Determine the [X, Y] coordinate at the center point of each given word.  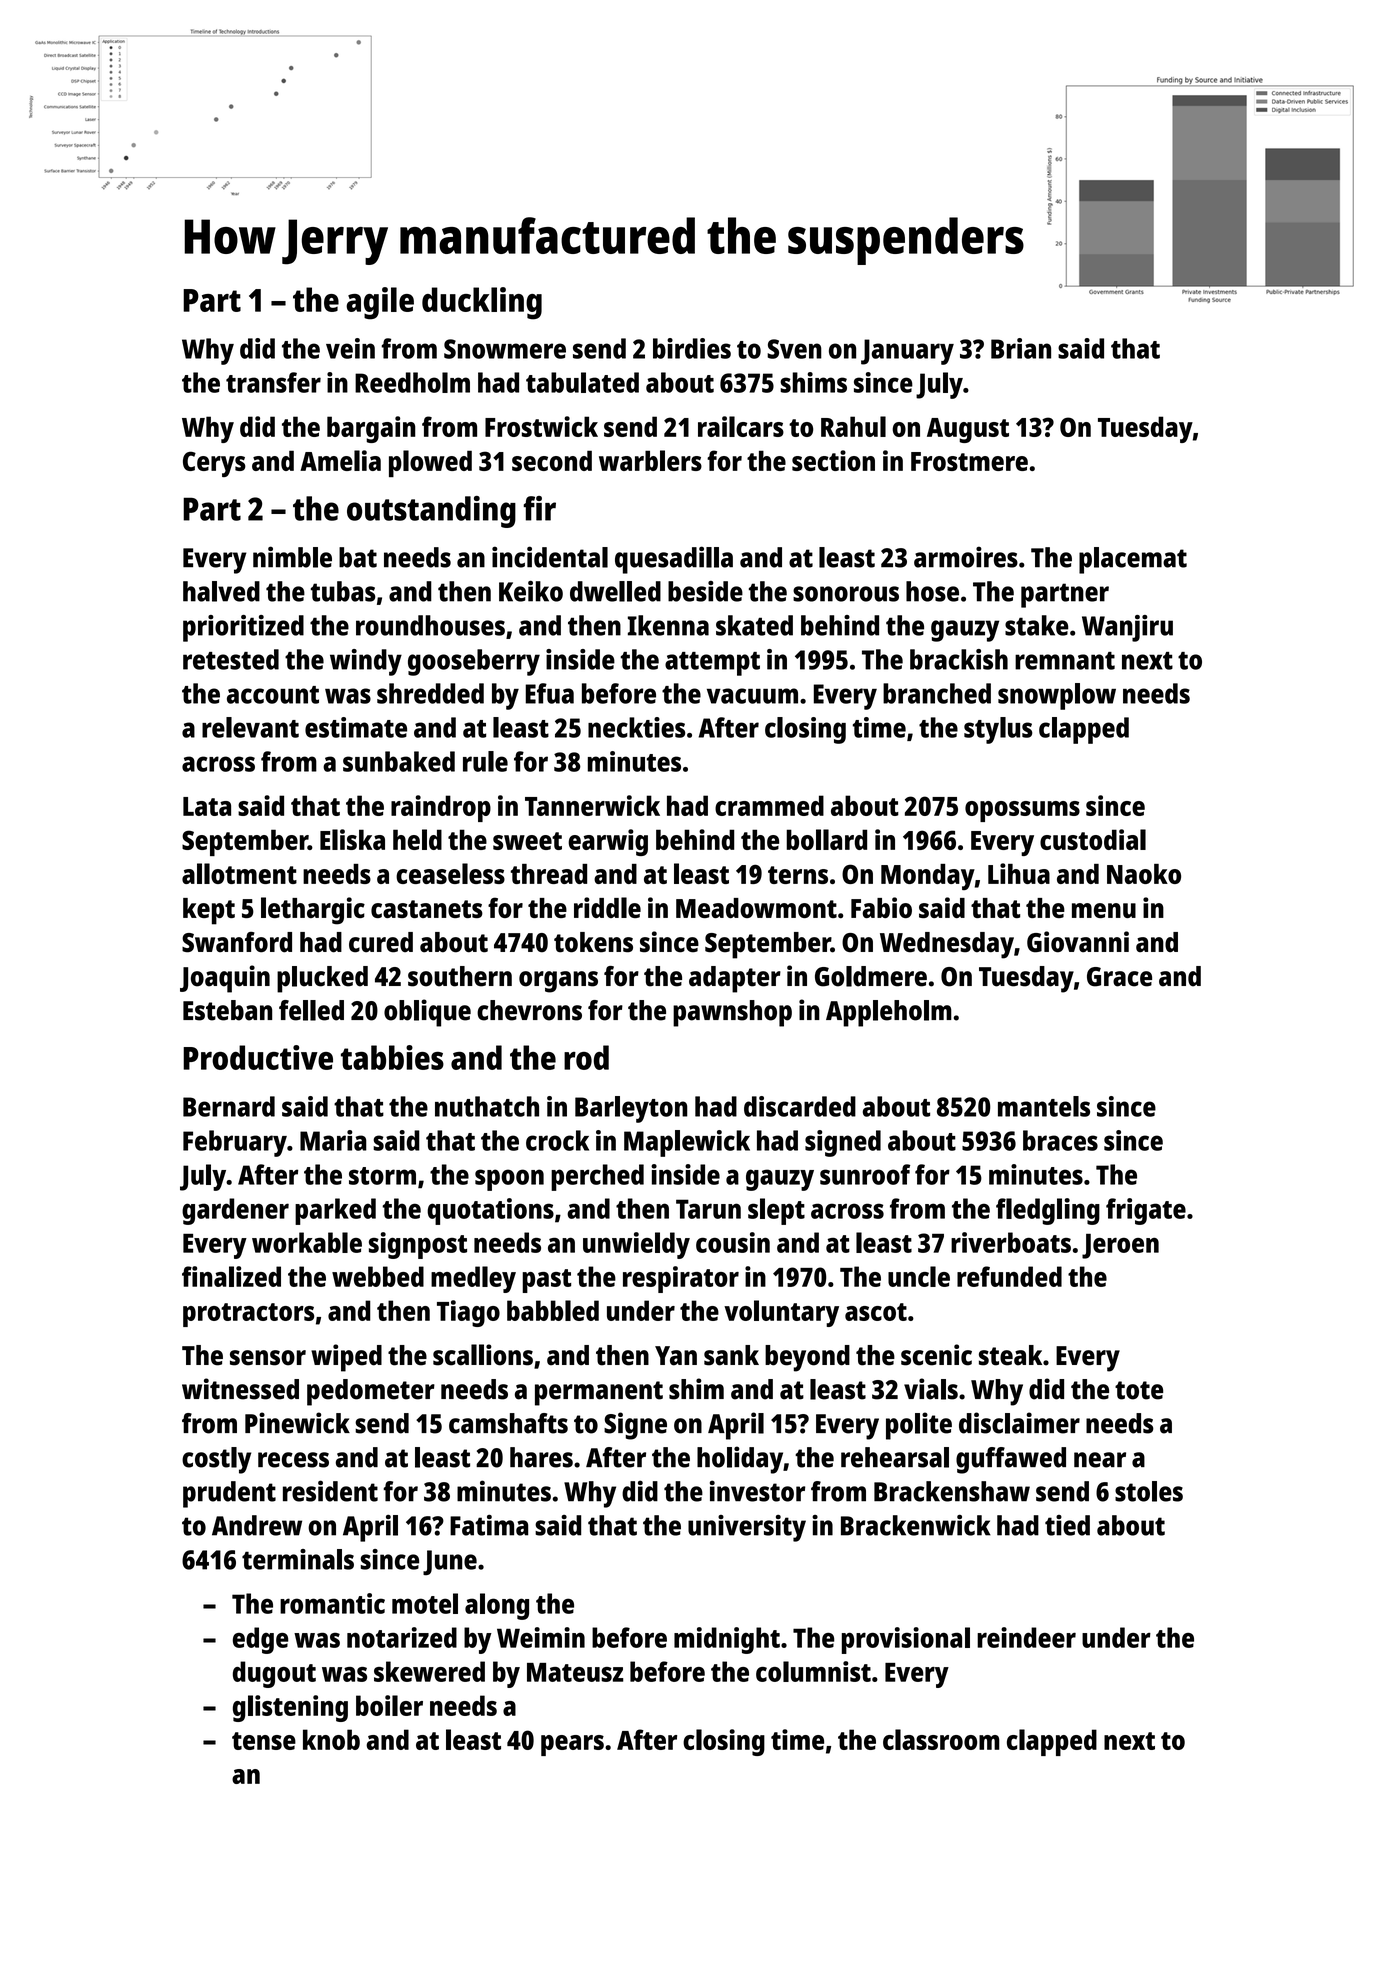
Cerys [214, 464]
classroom [941, 1739]
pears [572, 1745]
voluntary [781, 1313]
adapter [735, 979]
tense [264, 1741]
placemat [1133, 560]
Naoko [1144, 874]
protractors [248, 1315]
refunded [1009, 1276]
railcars [741, 426]
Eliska [352, 839]
